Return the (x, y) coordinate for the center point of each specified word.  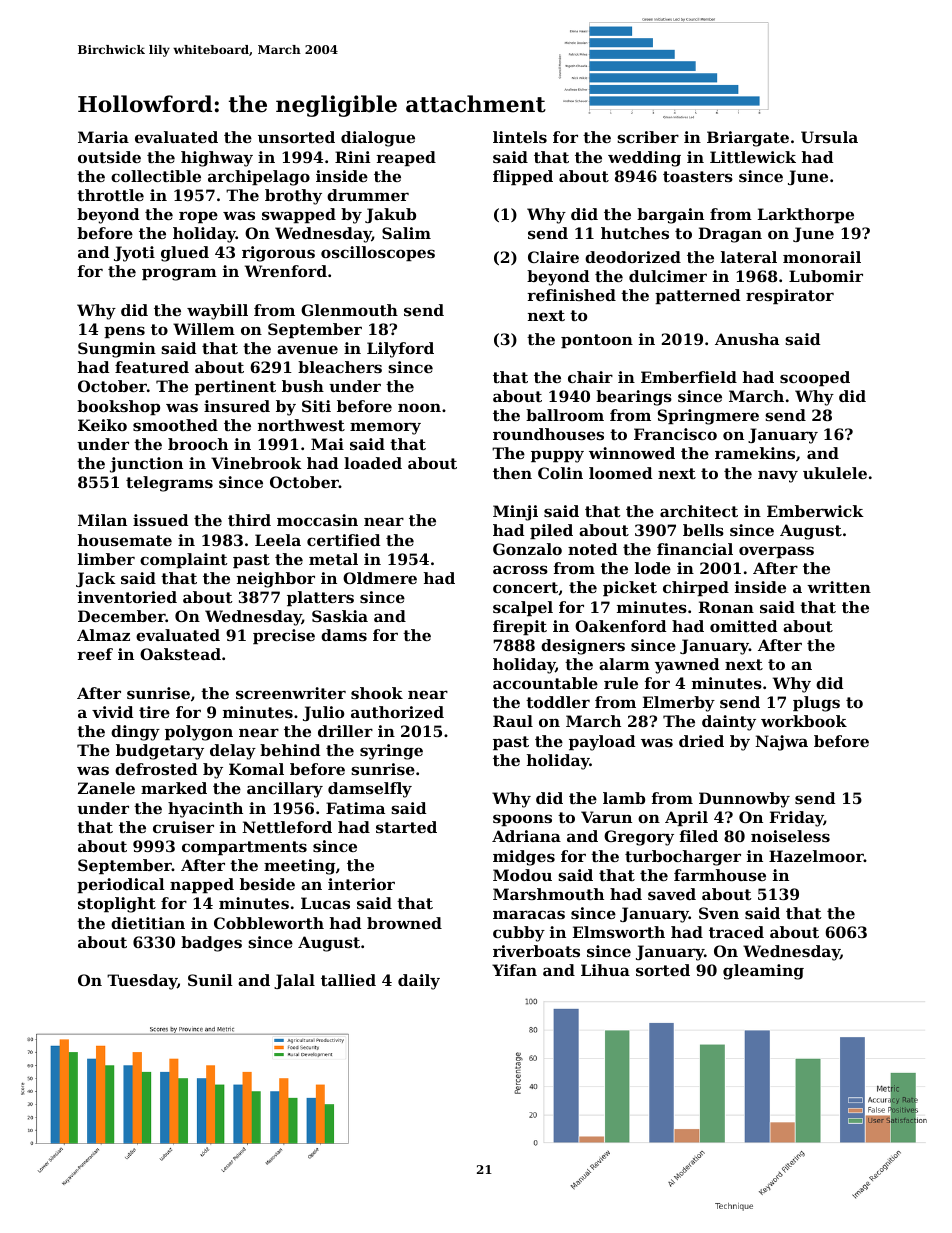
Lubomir (826, 276)
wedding (644, 159)
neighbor (276, 580)
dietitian (148, 923)
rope (198, 217)
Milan (102, 520)
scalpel (523, 608)
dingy (135, 733)
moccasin (317, 520)
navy (778, 476)
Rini (353, 157)
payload (602, 743)
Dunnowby (744, 800)
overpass (776, 552)
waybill (217, 312)
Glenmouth (349, 310)
